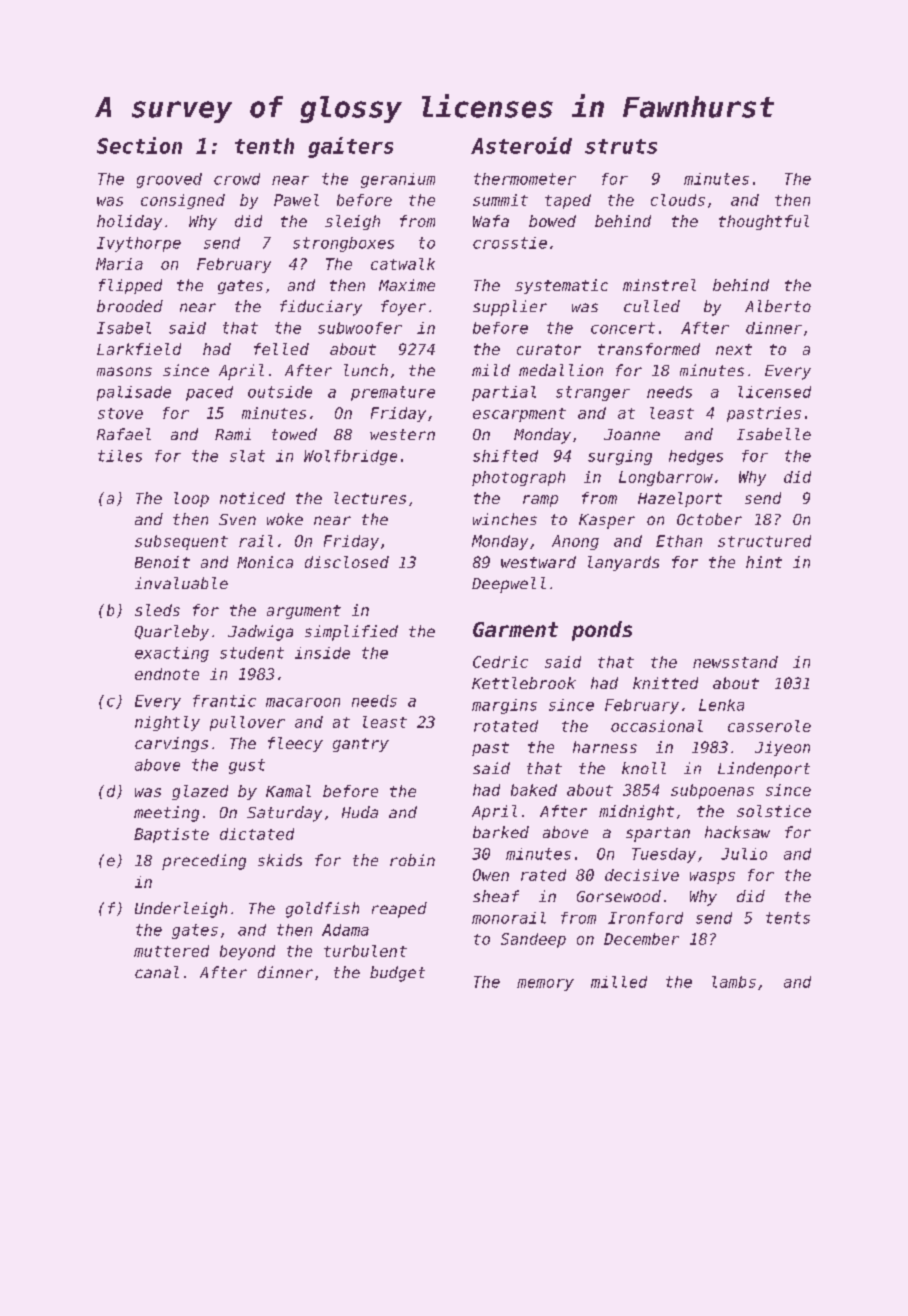  Describe the element at coordinates (139, 244) in the image. I see `Ivythorpe` at that location.
